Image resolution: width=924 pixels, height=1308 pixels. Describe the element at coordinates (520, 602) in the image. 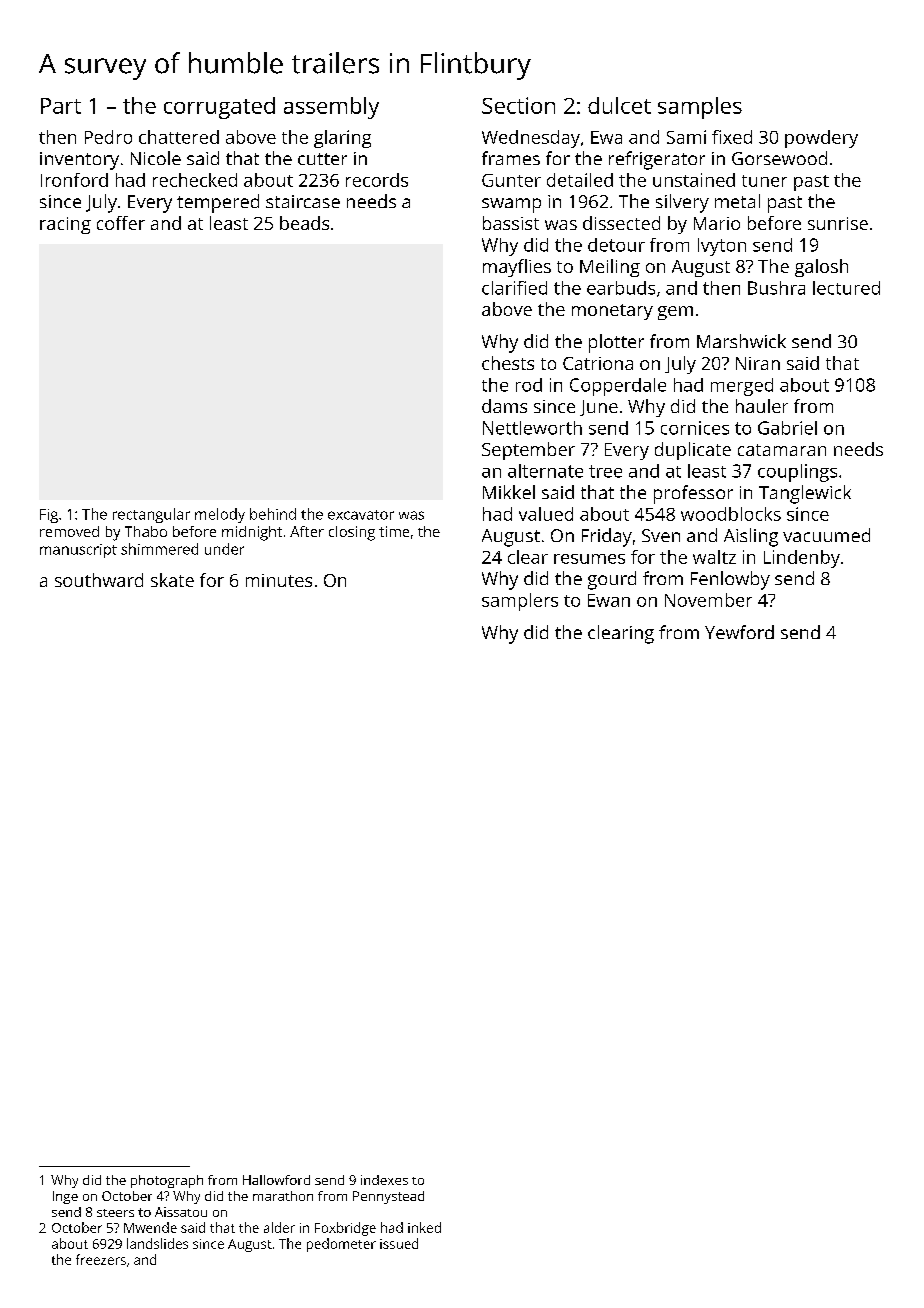

I see `samplers` at that location.
